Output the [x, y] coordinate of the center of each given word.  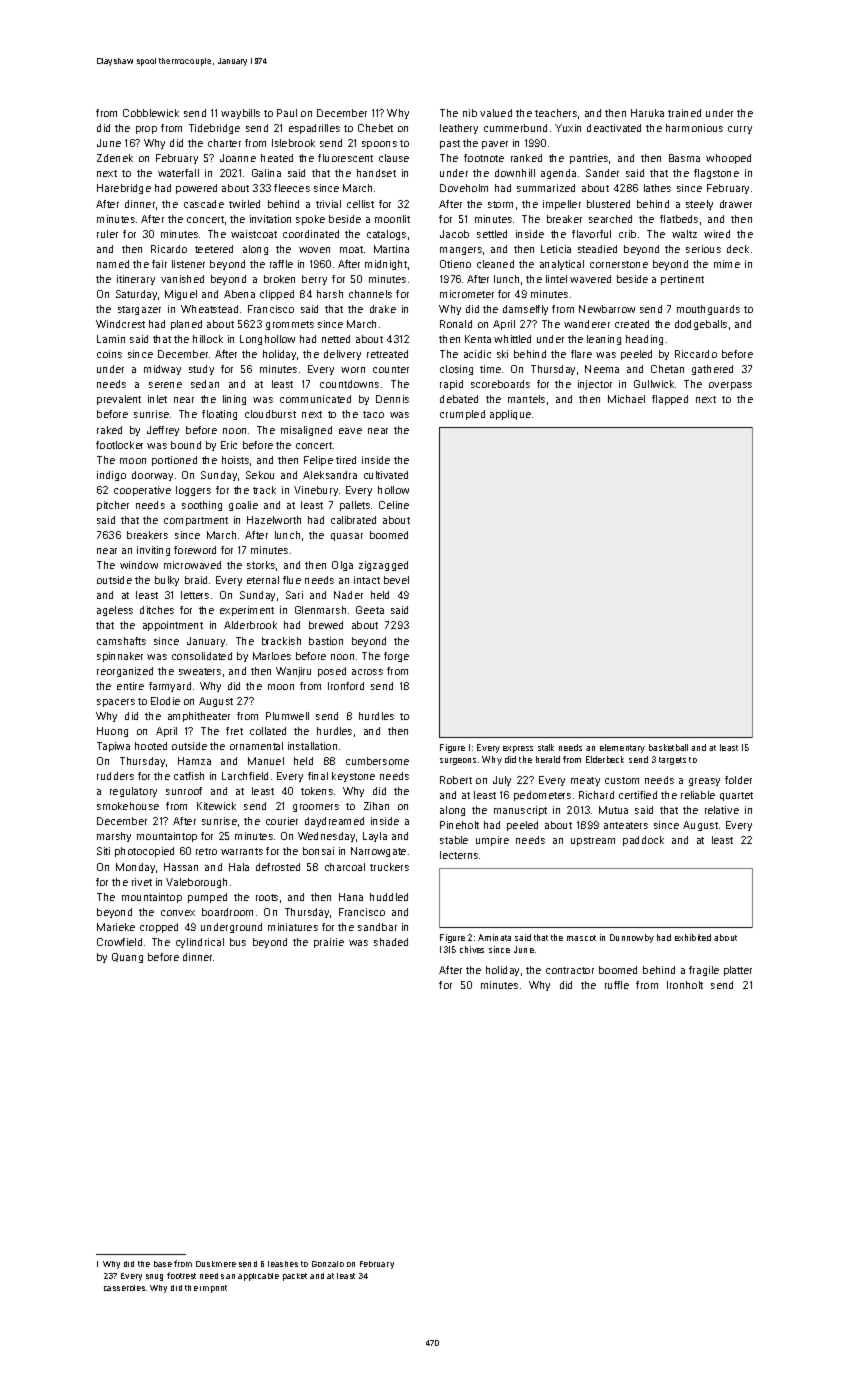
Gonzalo [328, 1264]
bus [238, 942]
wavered [590, 279]
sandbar [377, 927]
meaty [585, 781]
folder [738, 780]
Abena [239, 294]
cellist [360, 204]
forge [396, 657]
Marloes [272, 656]
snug [154, 1277]
